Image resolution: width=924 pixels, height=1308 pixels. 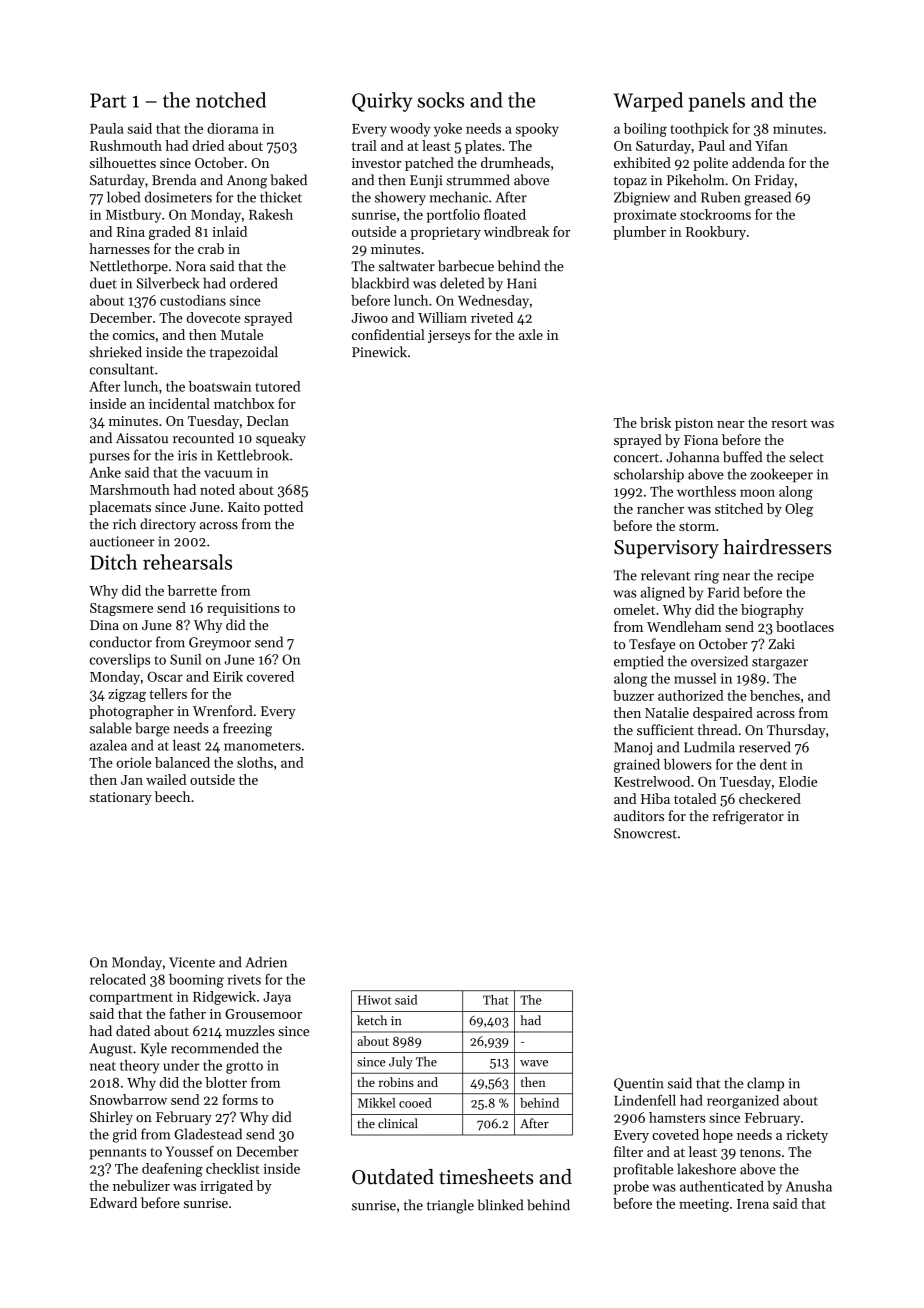 I want to click on Grousemoor, so click(x=263, y=1014).
